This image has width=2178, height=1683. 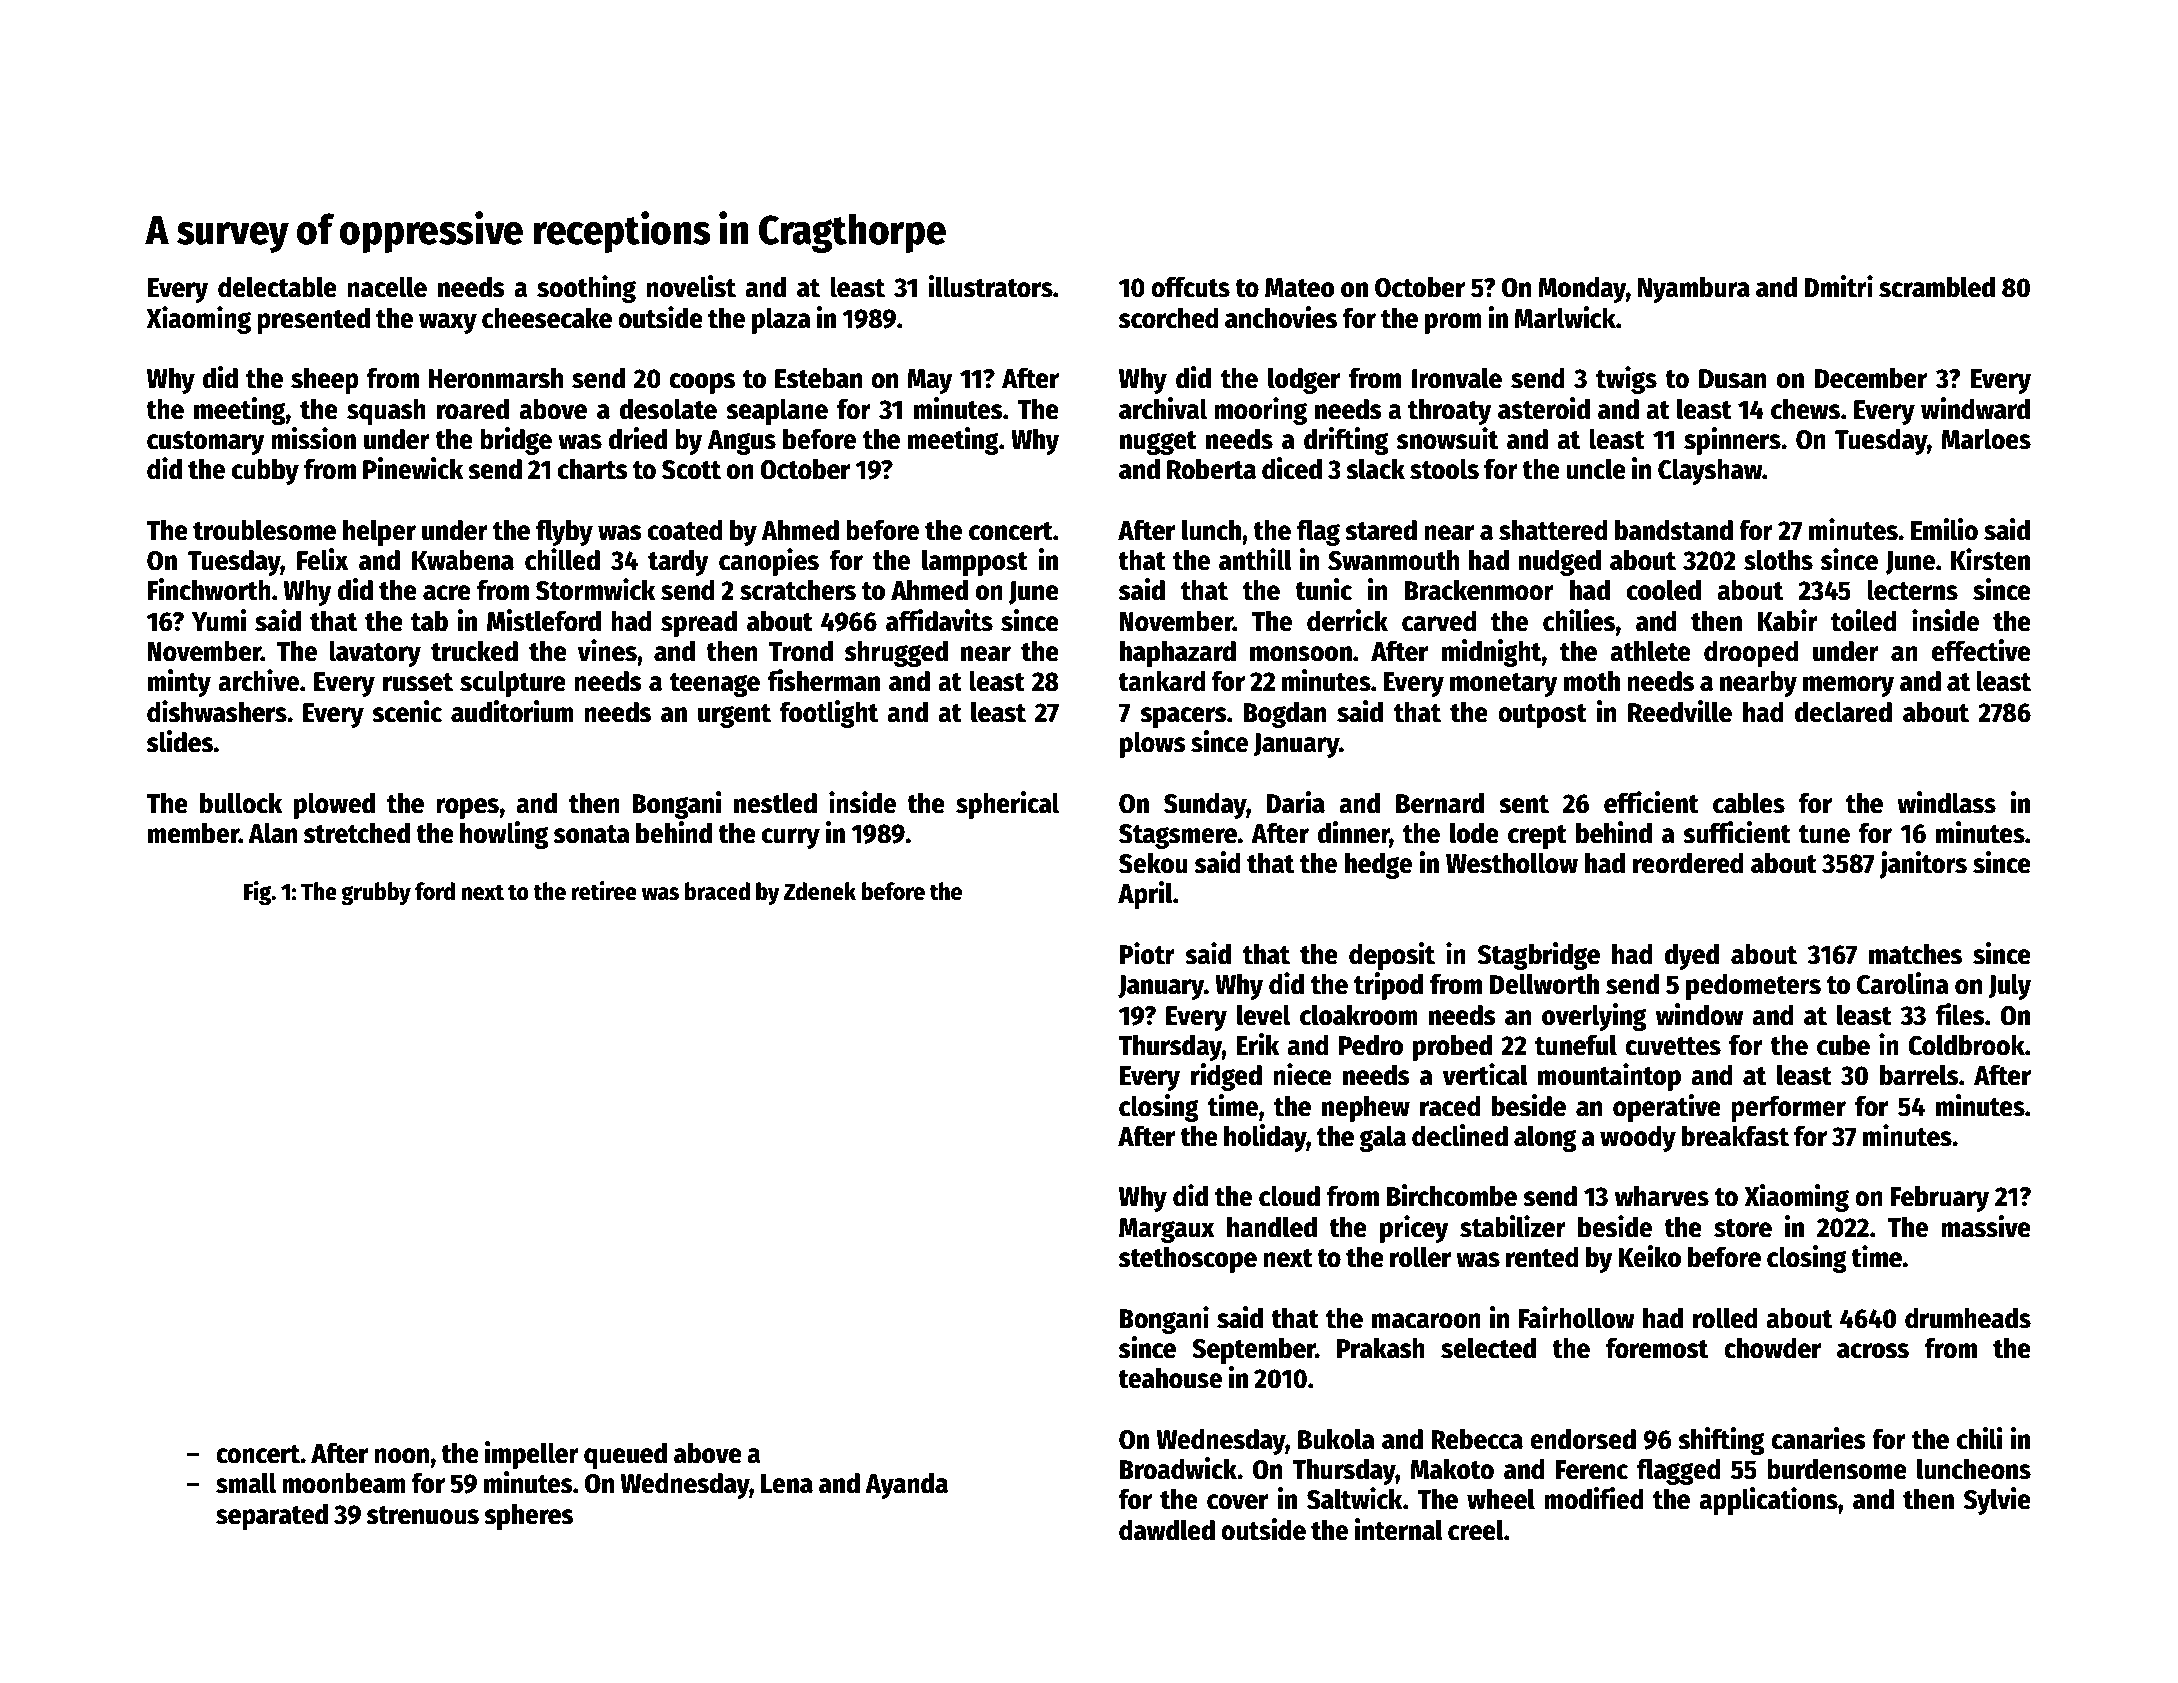 What do you see at coordinates (193, 833) in the image?
I see `member` at bounding box center [193, 833].
